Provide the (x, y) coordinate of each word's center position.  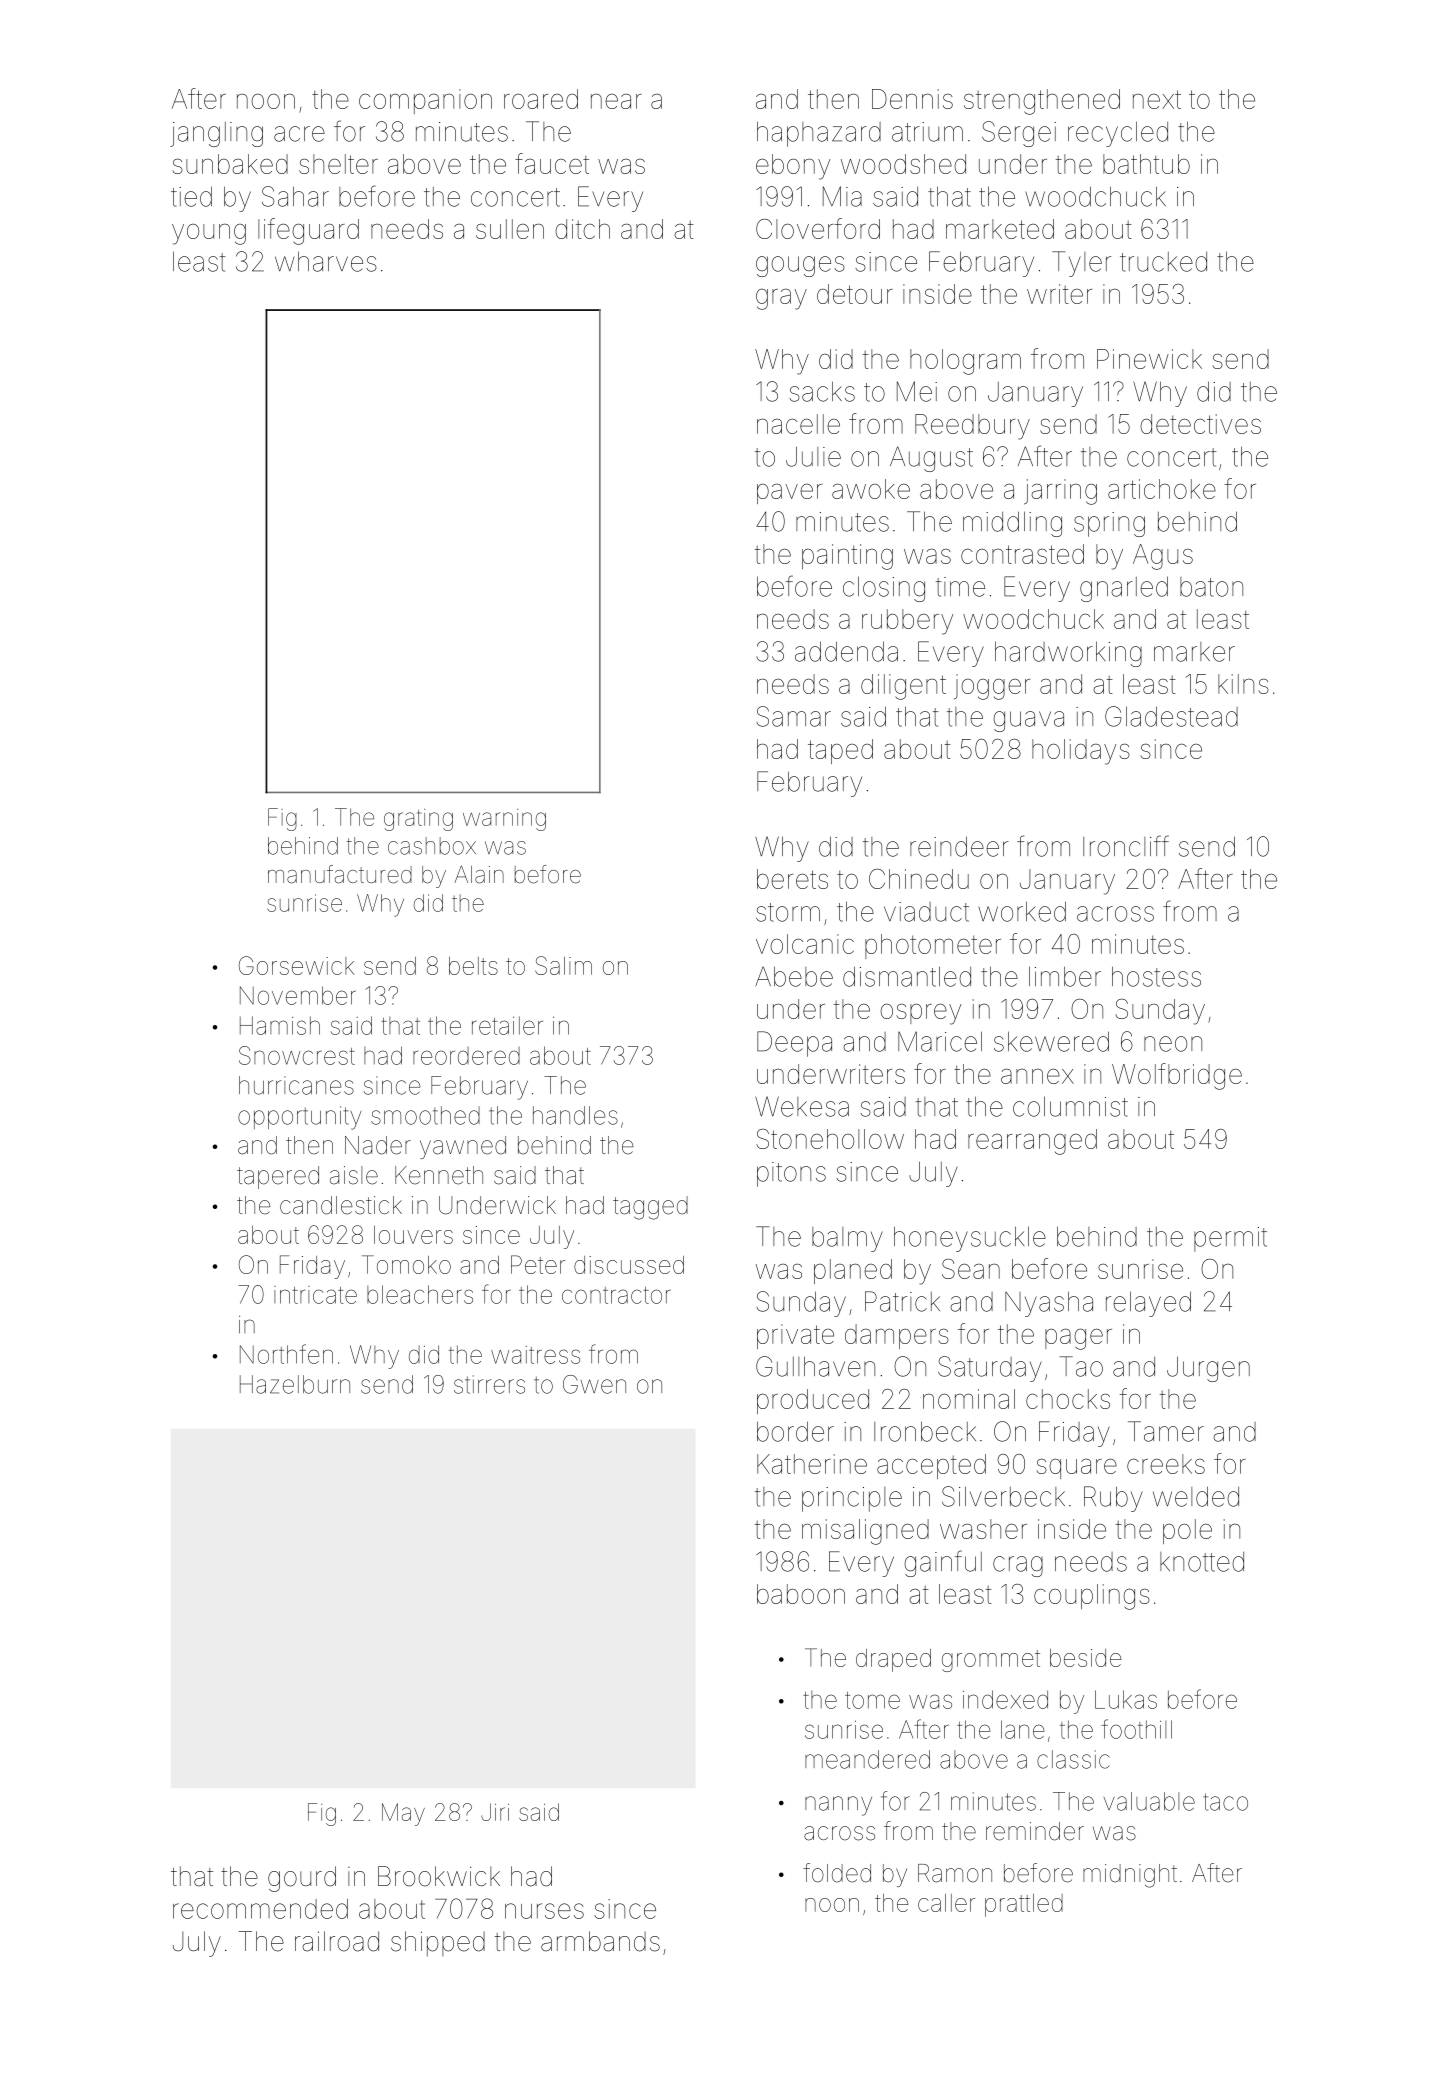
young (209, 234)
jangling (216, 134)
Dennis (912, 99)
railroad (337, 1941)
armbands (600, 1941)
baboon (801, 1594)
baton (1211, 587)
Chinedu (919, 879)
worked (1022, 911)
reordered (466, 1056)
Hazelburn (295, 1384)
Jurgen (1208, 1369)
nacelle (798, 424)
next (1157, 99)
